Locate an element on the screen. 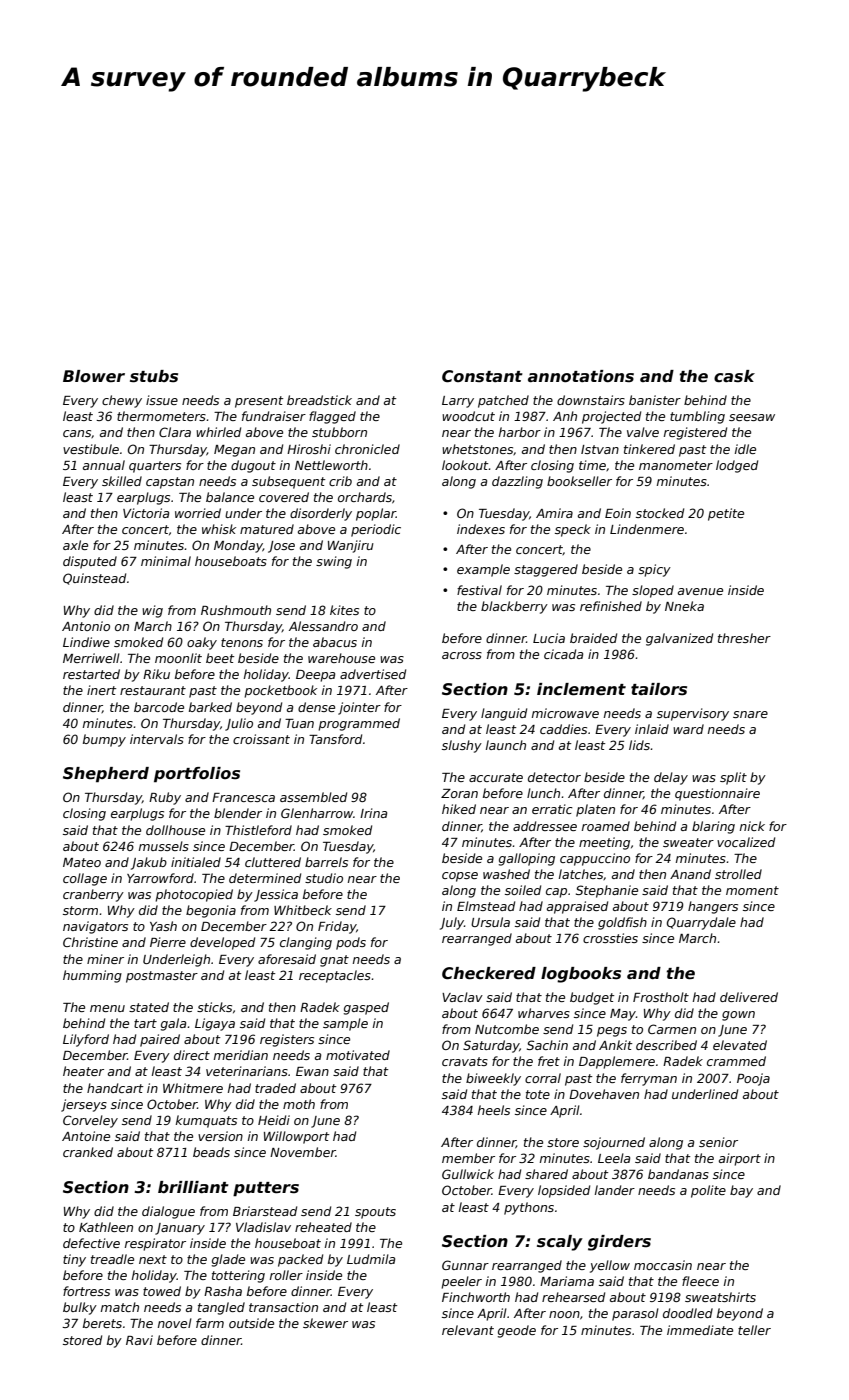 Image resolution: width=849 pixels, height=1400 pixels. indexes is located at coordinates (481, 529).
